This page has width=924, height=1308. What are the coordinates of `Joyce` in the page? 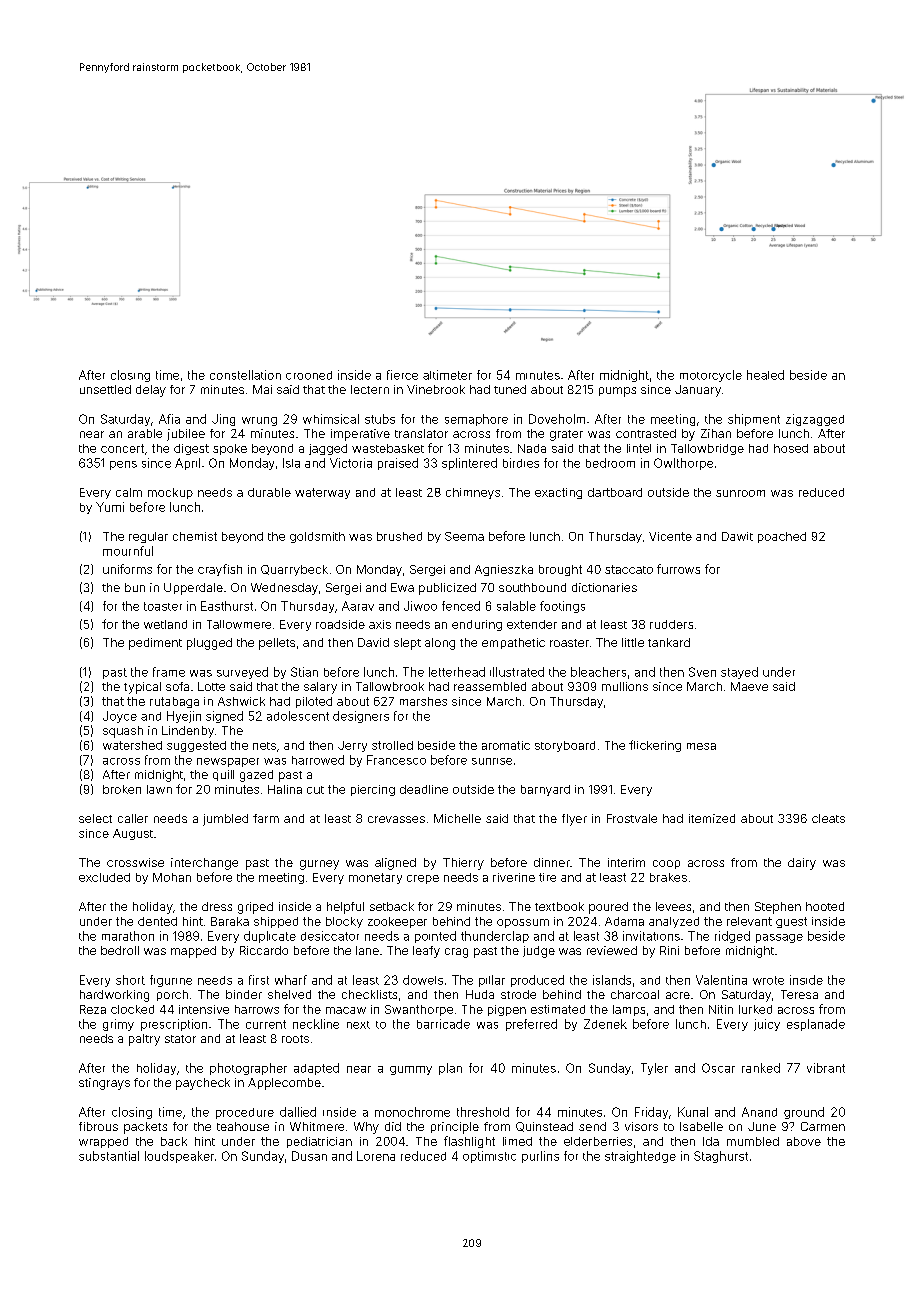 It's located at (120, 717).
